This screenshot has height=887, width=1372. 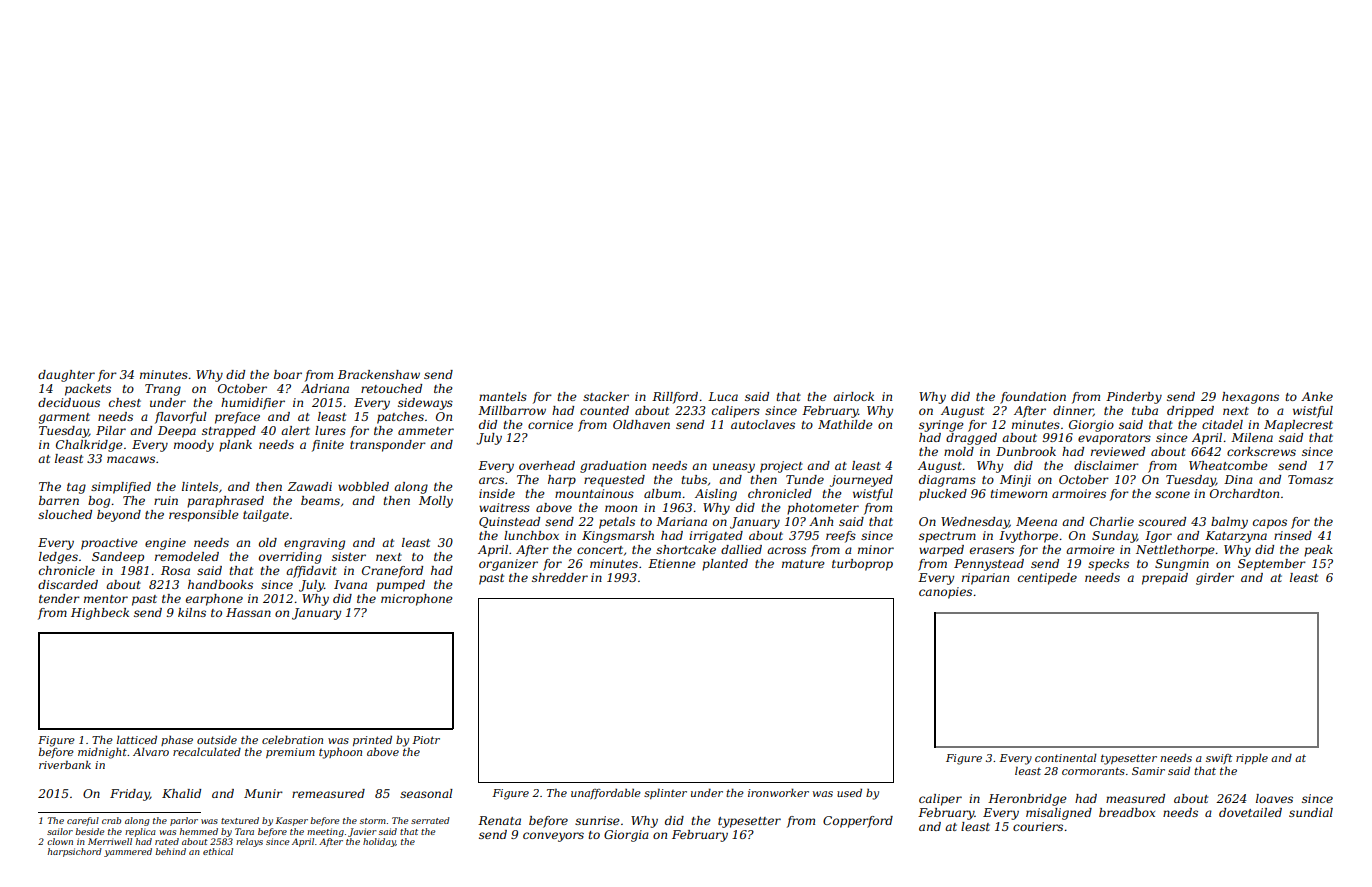 What do you see at coordinates (426, 740) in the screenshot?
I see `Piotr` at bounding box center [426, 740].
